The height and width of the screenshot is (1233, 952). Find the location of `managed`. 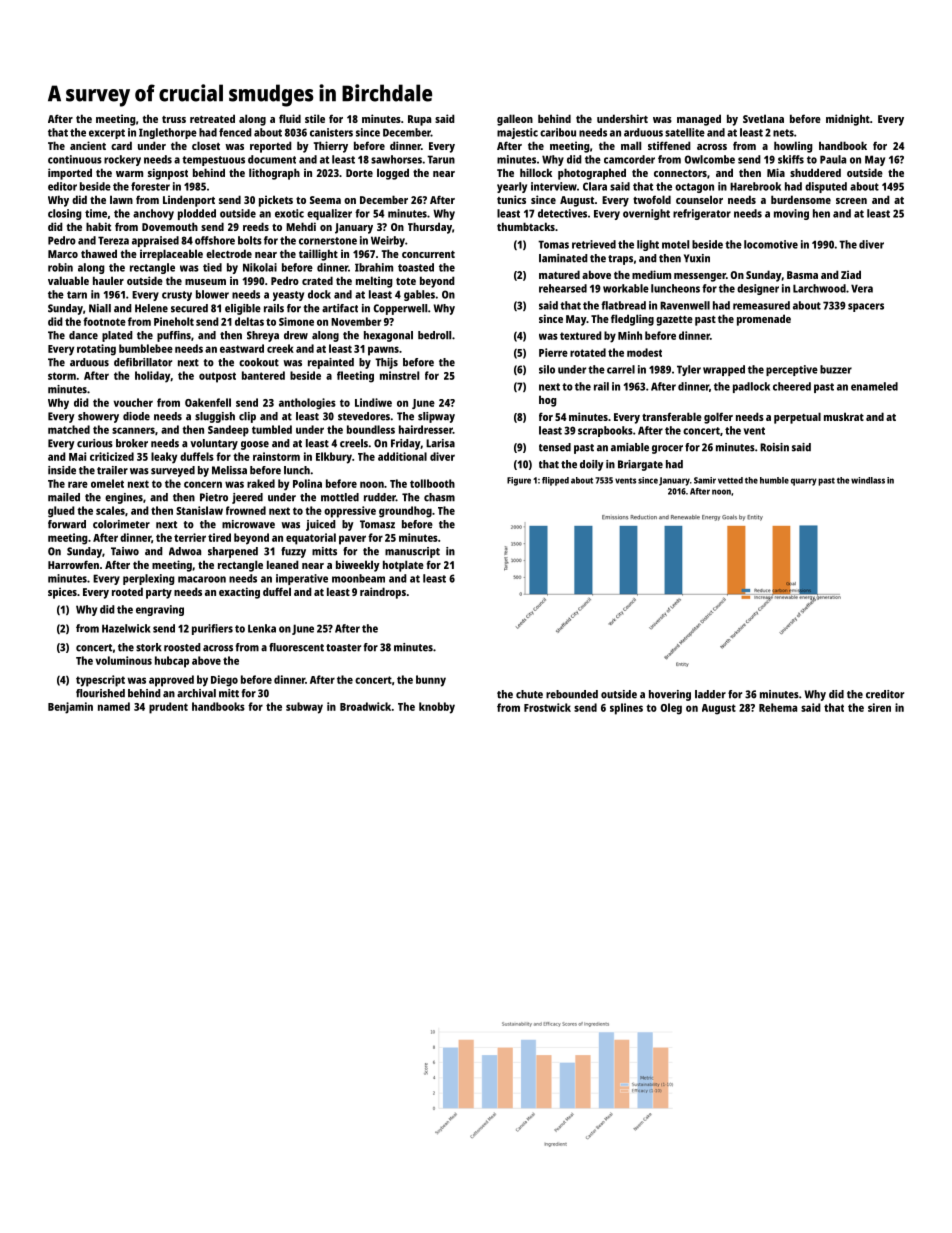

managed is located at coordinates (699, 120).
